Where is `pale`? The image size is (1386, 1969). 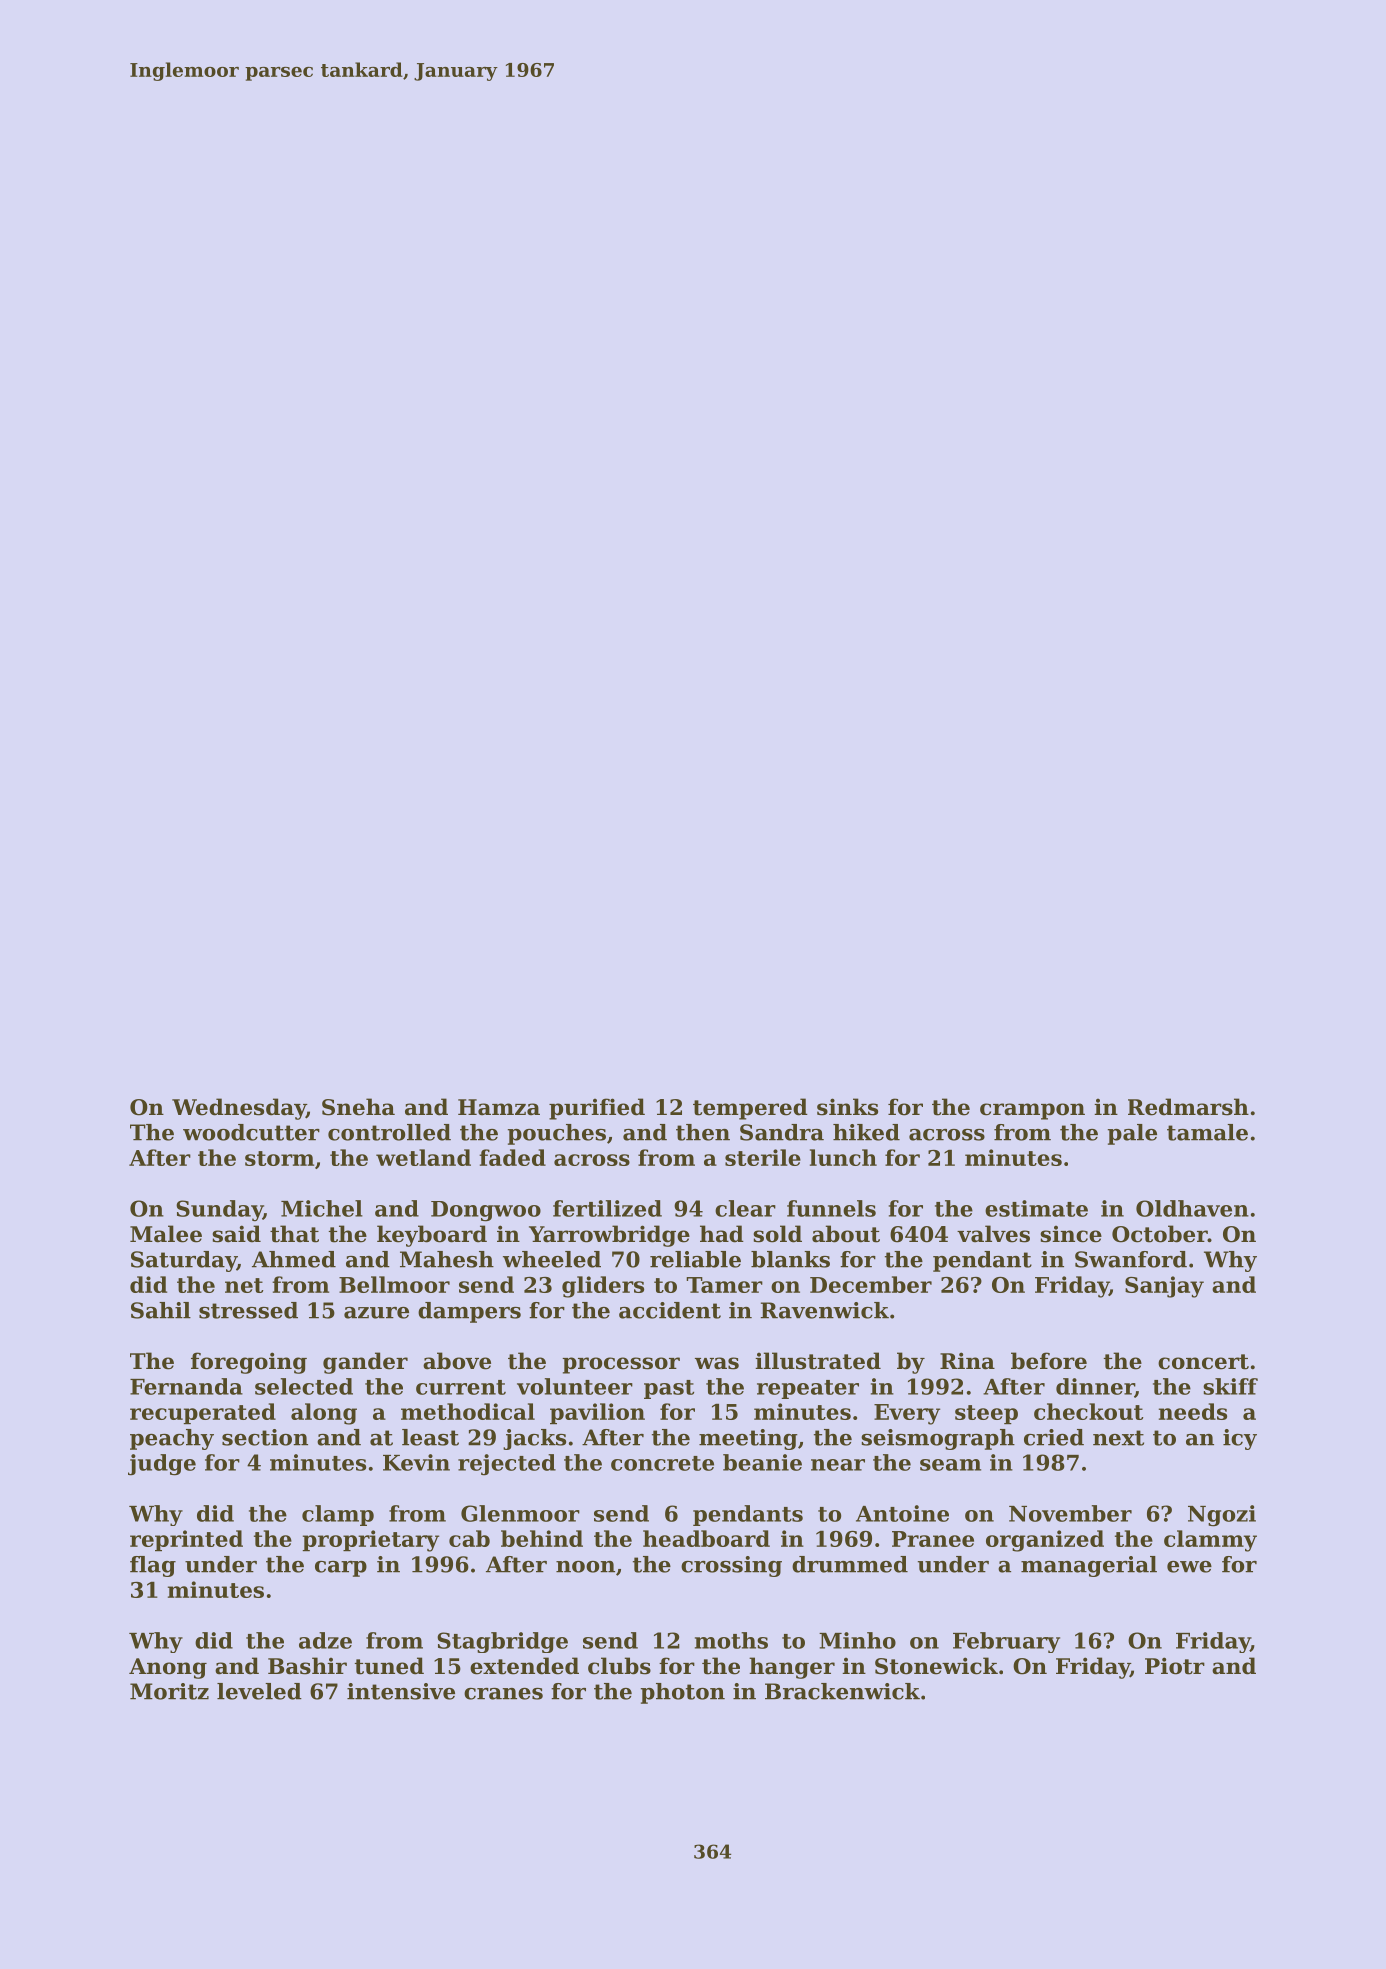
pale is located at coordinates (1132, 1134).
